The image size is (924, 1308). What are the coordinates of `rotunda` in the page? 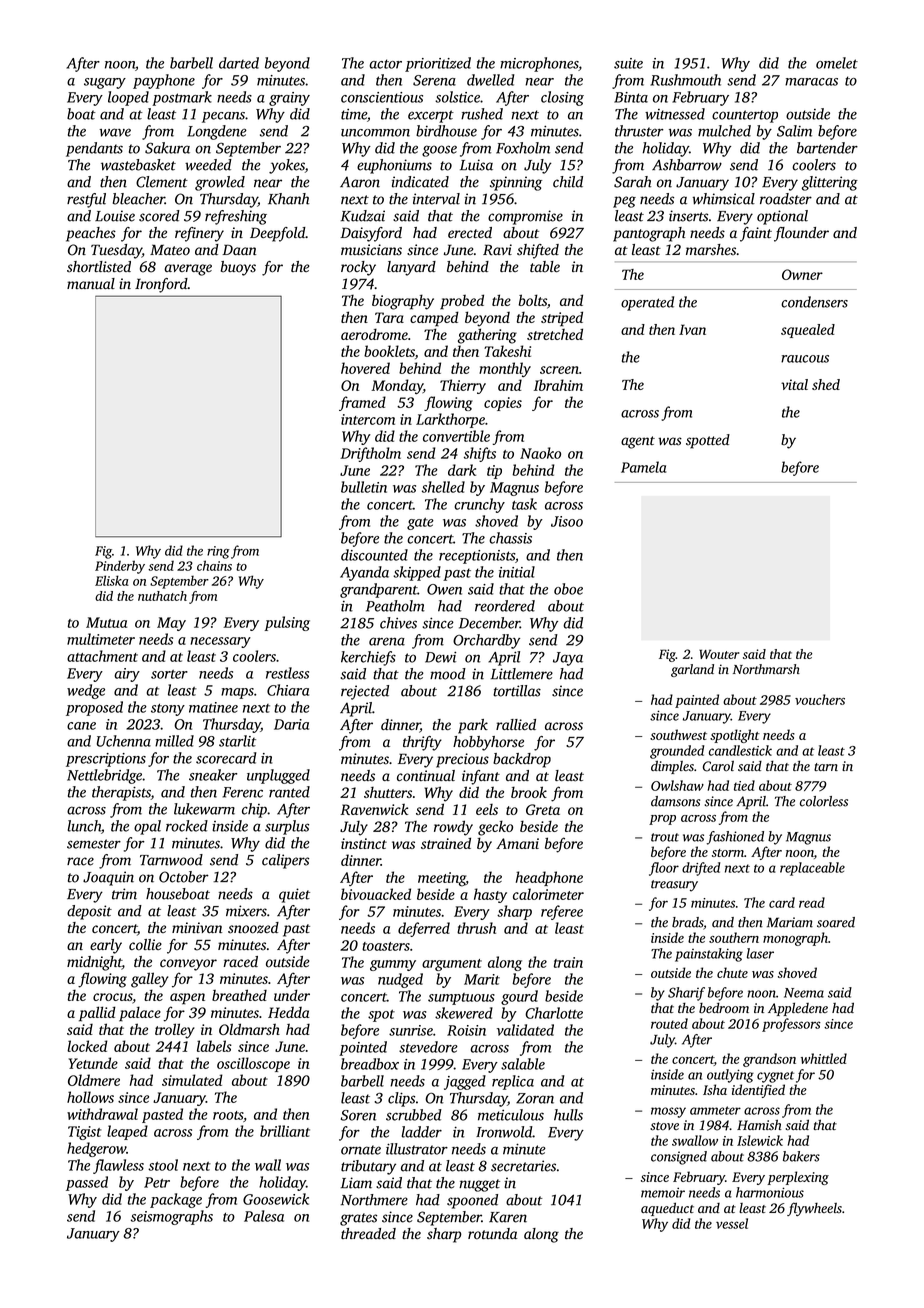 It's located at (492, 1234).
